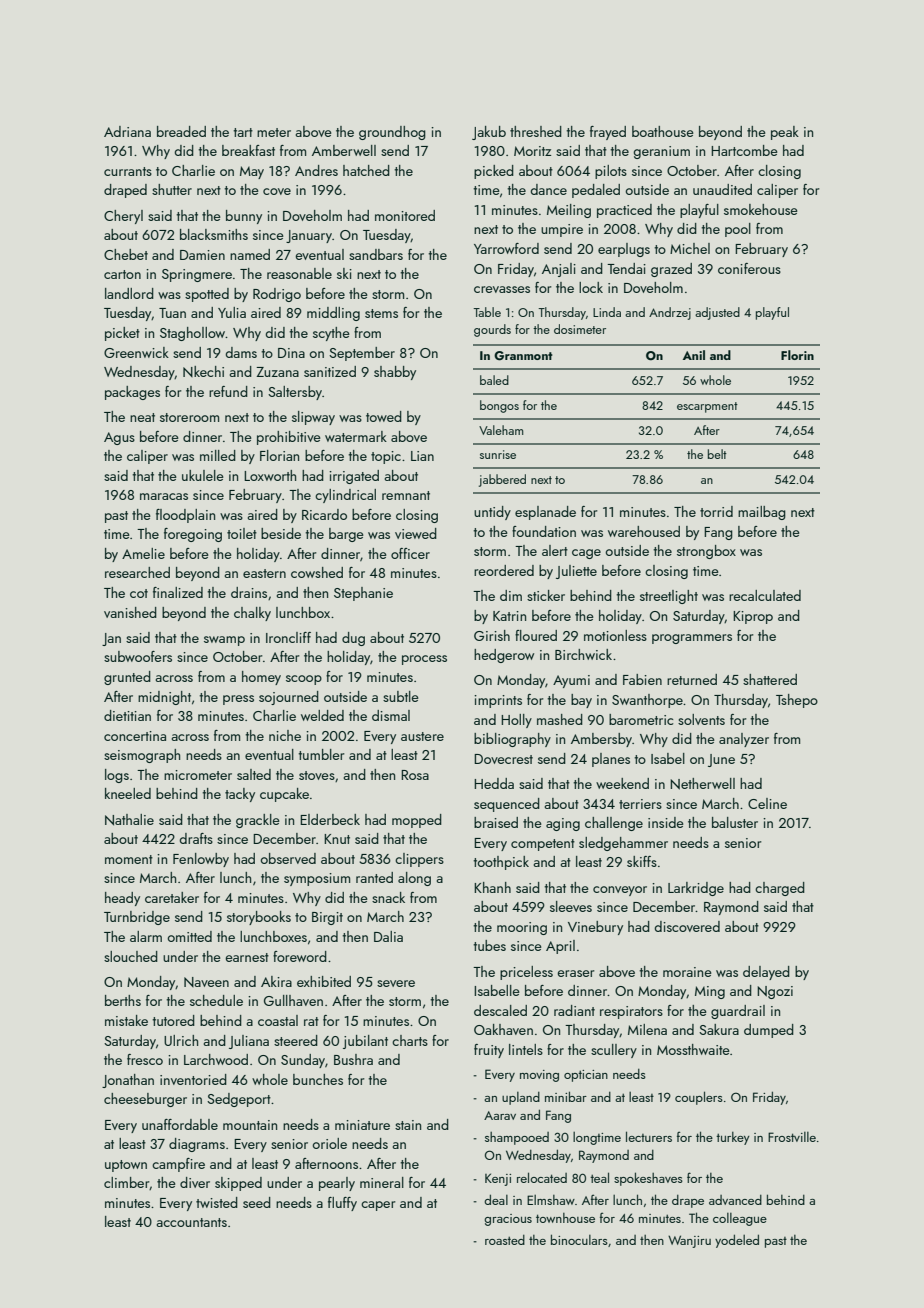  Describe the element at coordinates (780, 889) in the screenshot. I see `charged` at that location.
